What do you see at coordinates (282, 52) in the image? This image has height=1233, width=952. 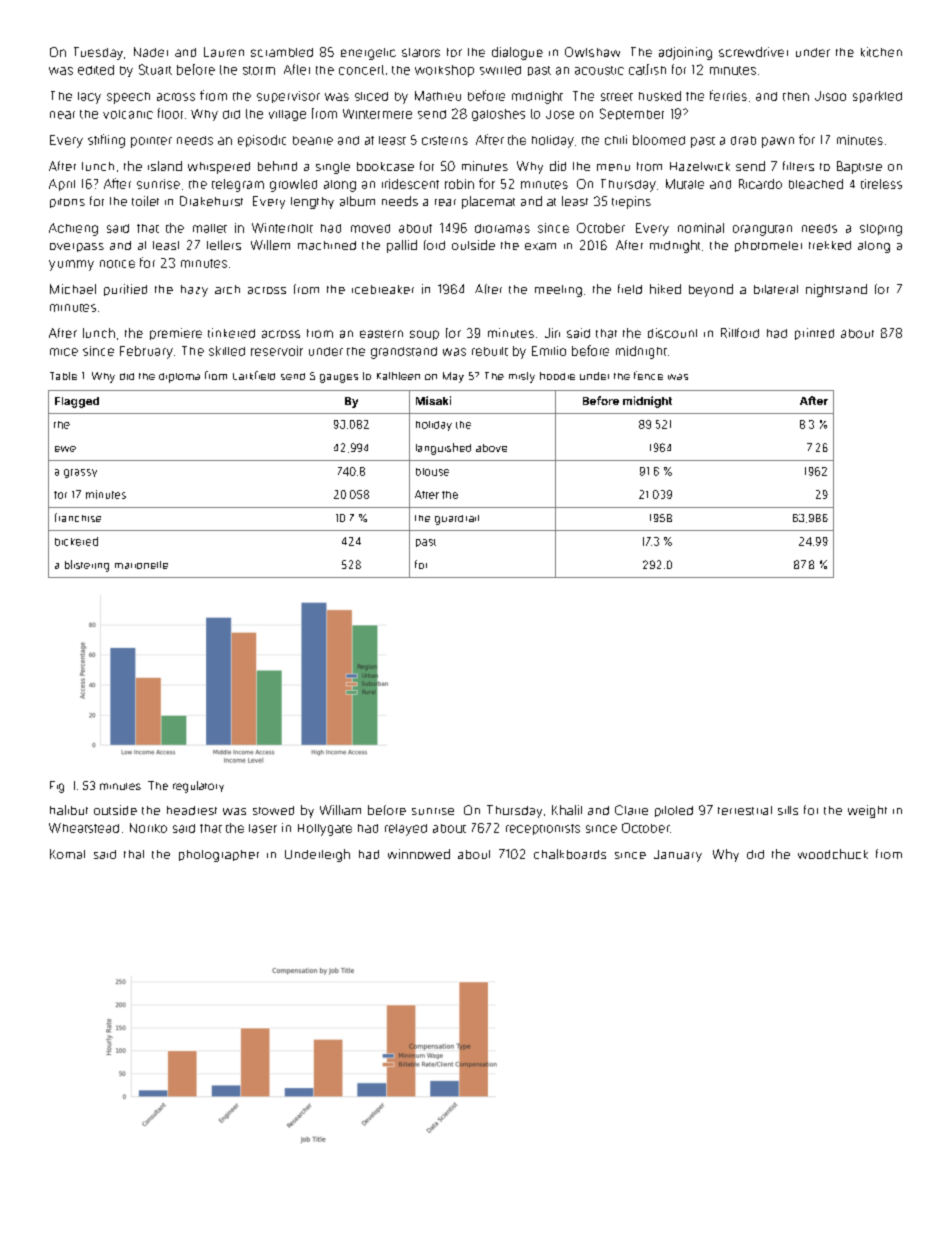 I see `scrambled` at bounding box center [282, 52].
